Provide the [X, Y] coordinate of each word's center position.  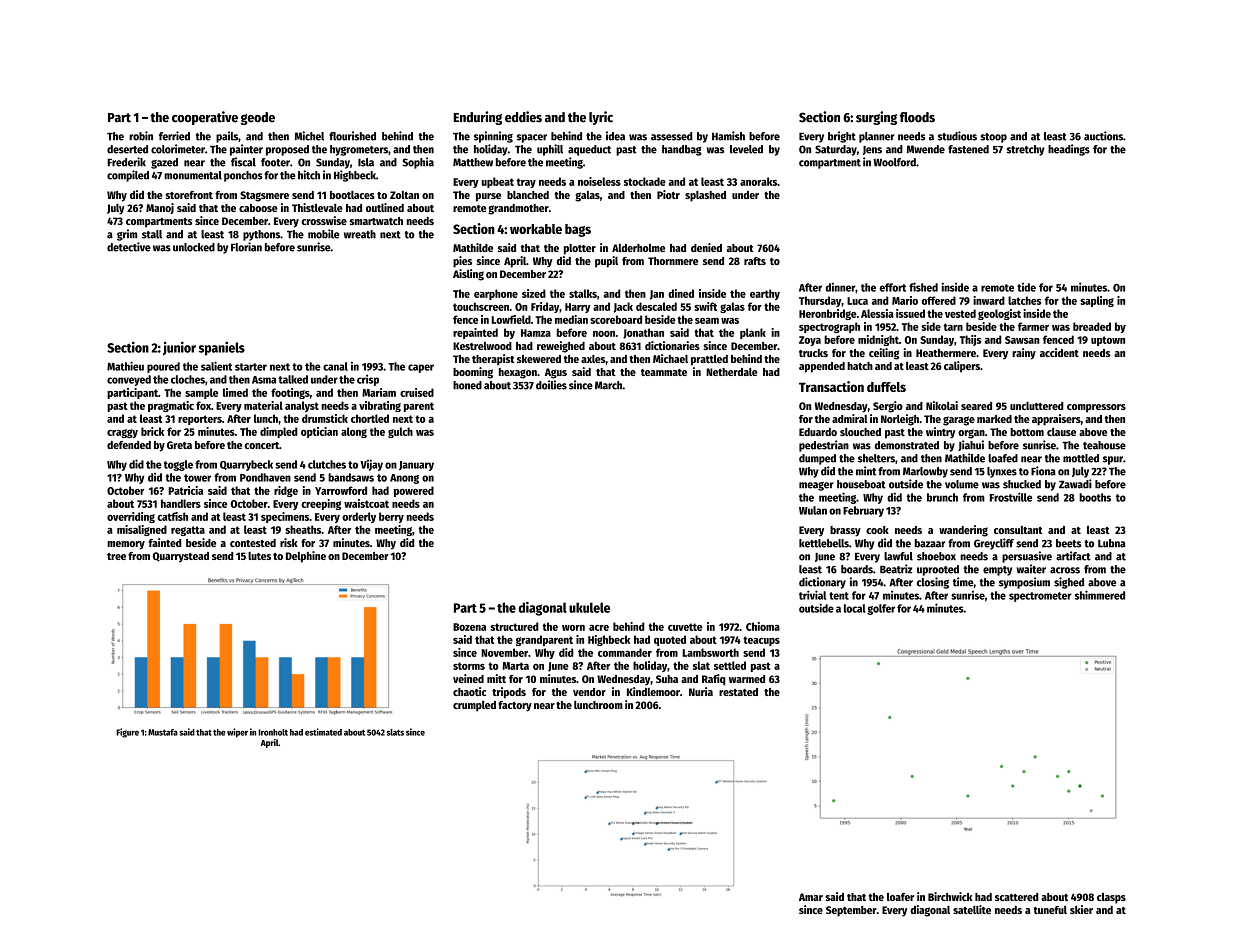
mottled [1081, 458]
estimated [323, 732]
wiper [237, 733]
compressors [1096, 408]
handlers [181, 503]
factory [515, 706]
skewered [539, 359]
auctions [1103, 136]
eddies [523, 117]
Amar [811, 897]
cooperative [205, 118]
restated [738, 692]
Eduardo [818, 432]
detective [129, 247]
